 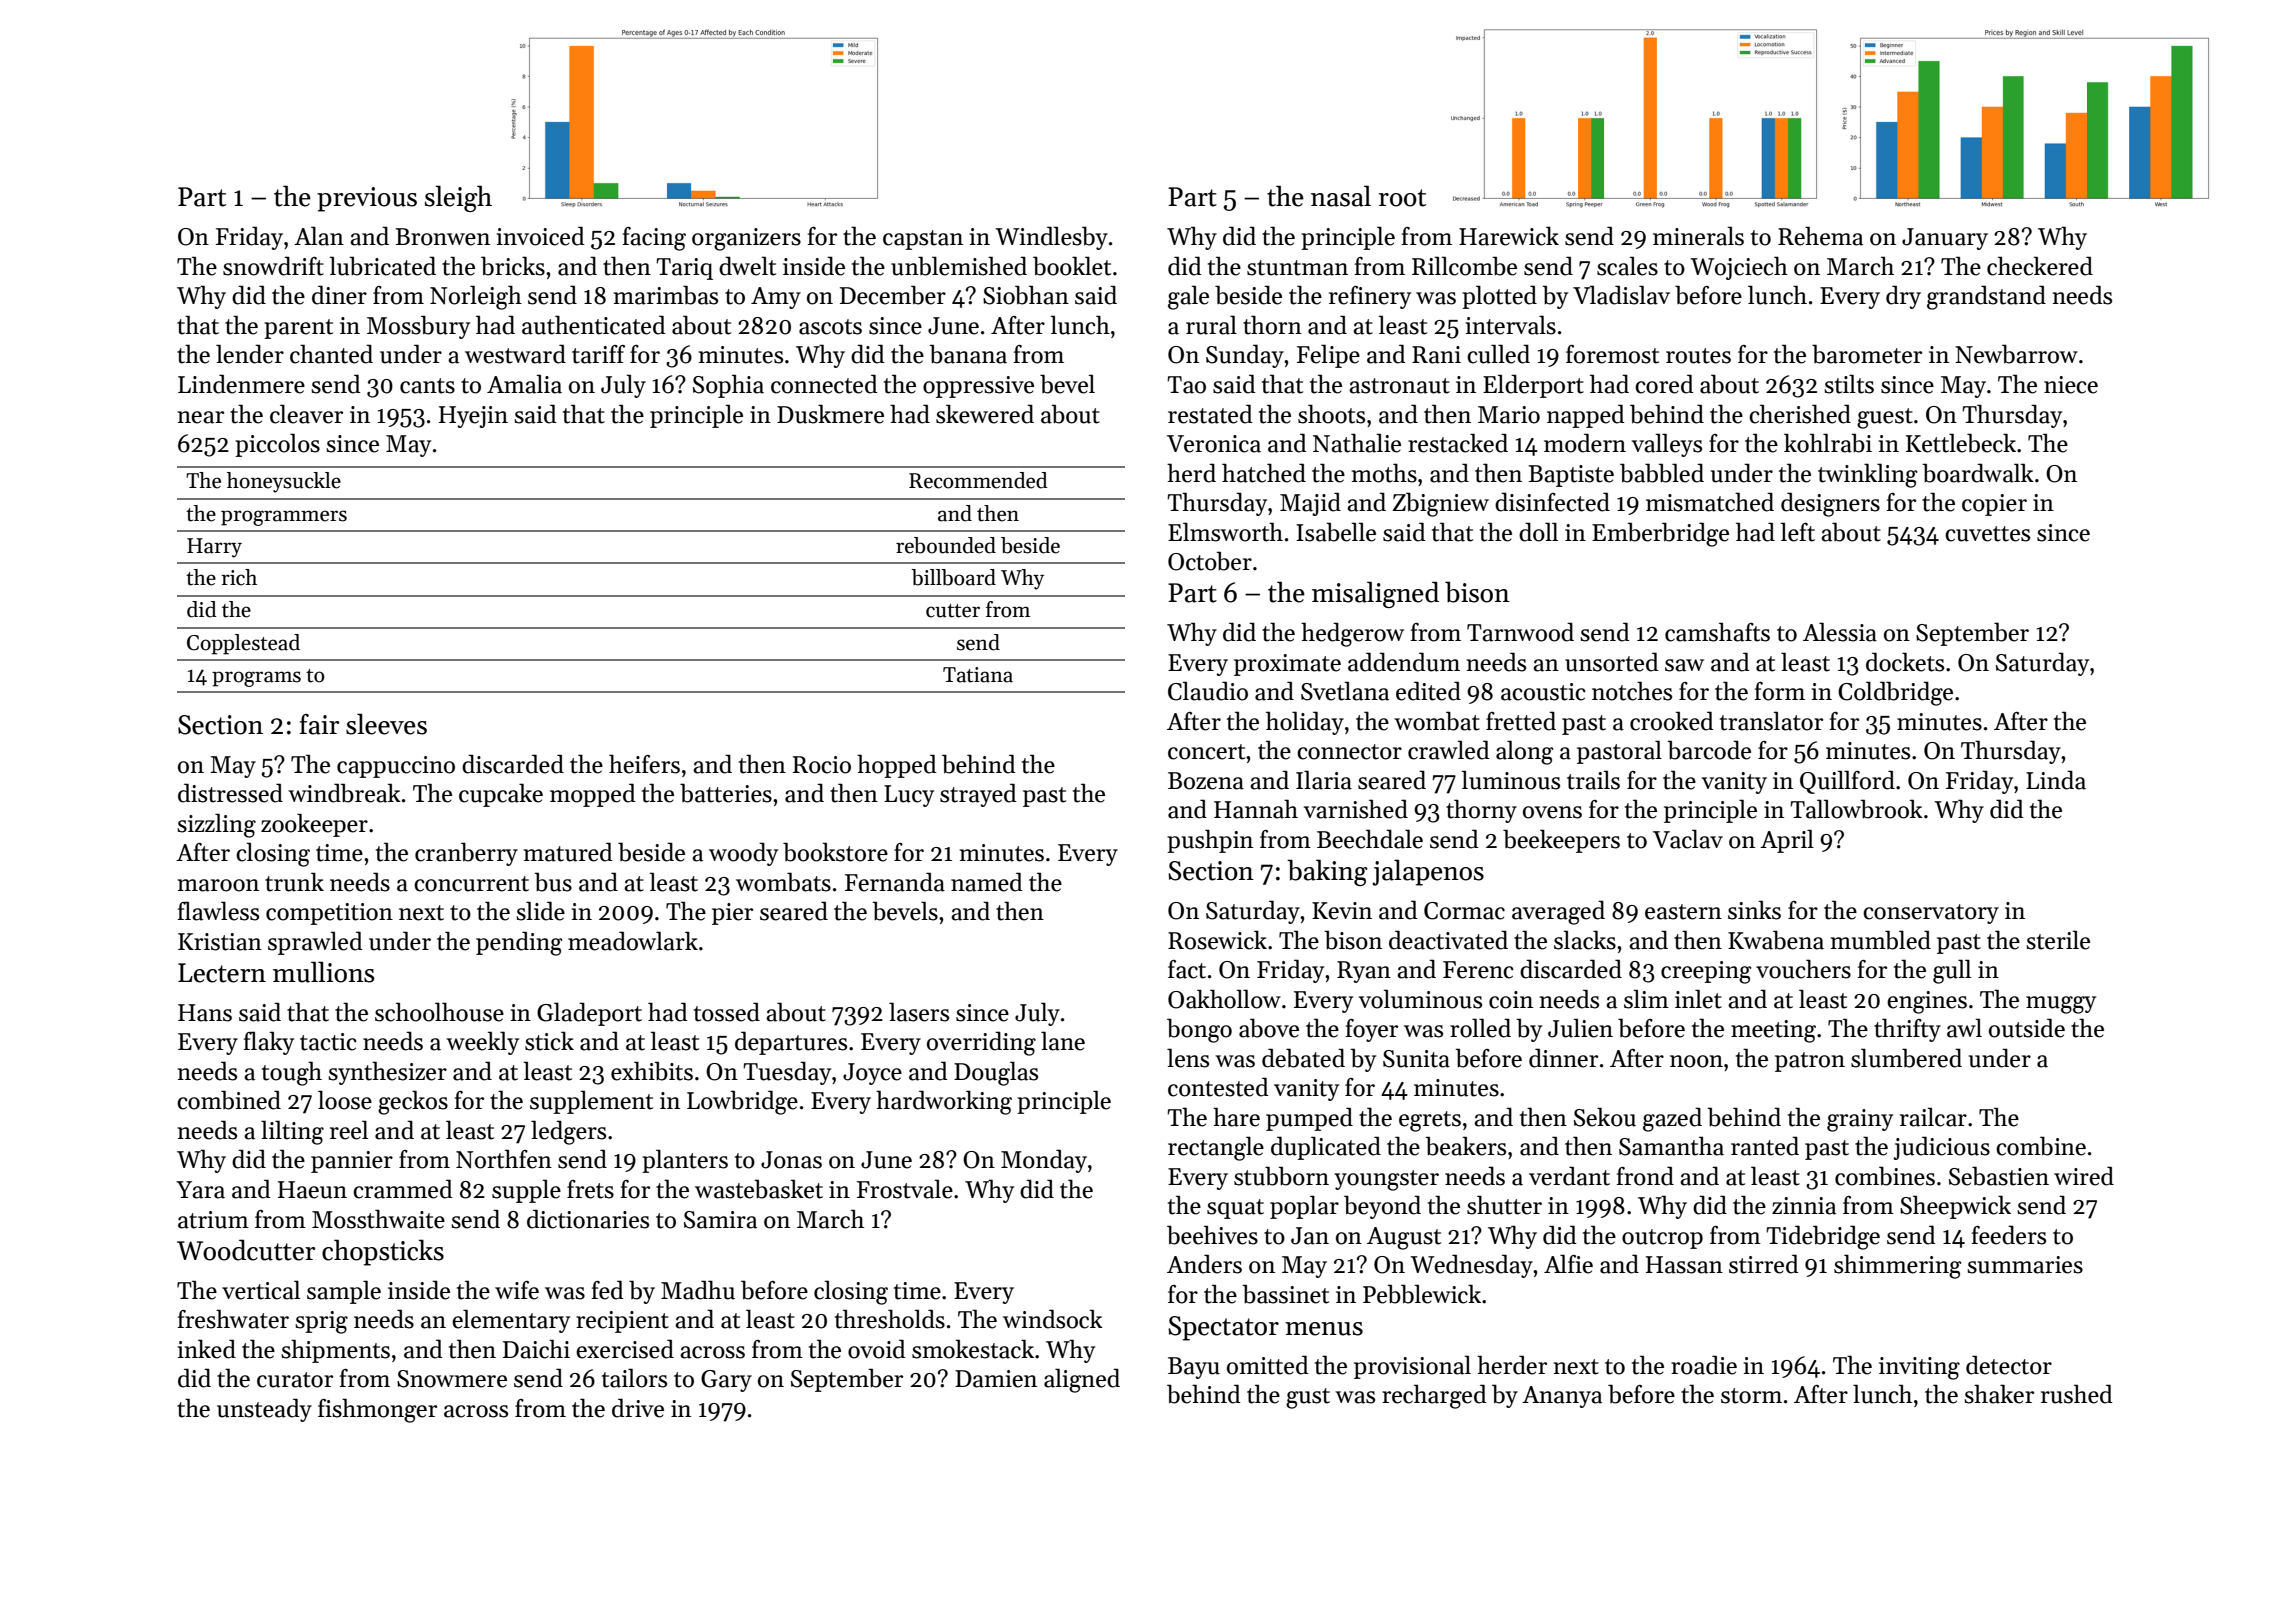 What do you see at coordinates (386, 724) in the screenshot?
I see `sleeves` at bounding box center [386, 724].
